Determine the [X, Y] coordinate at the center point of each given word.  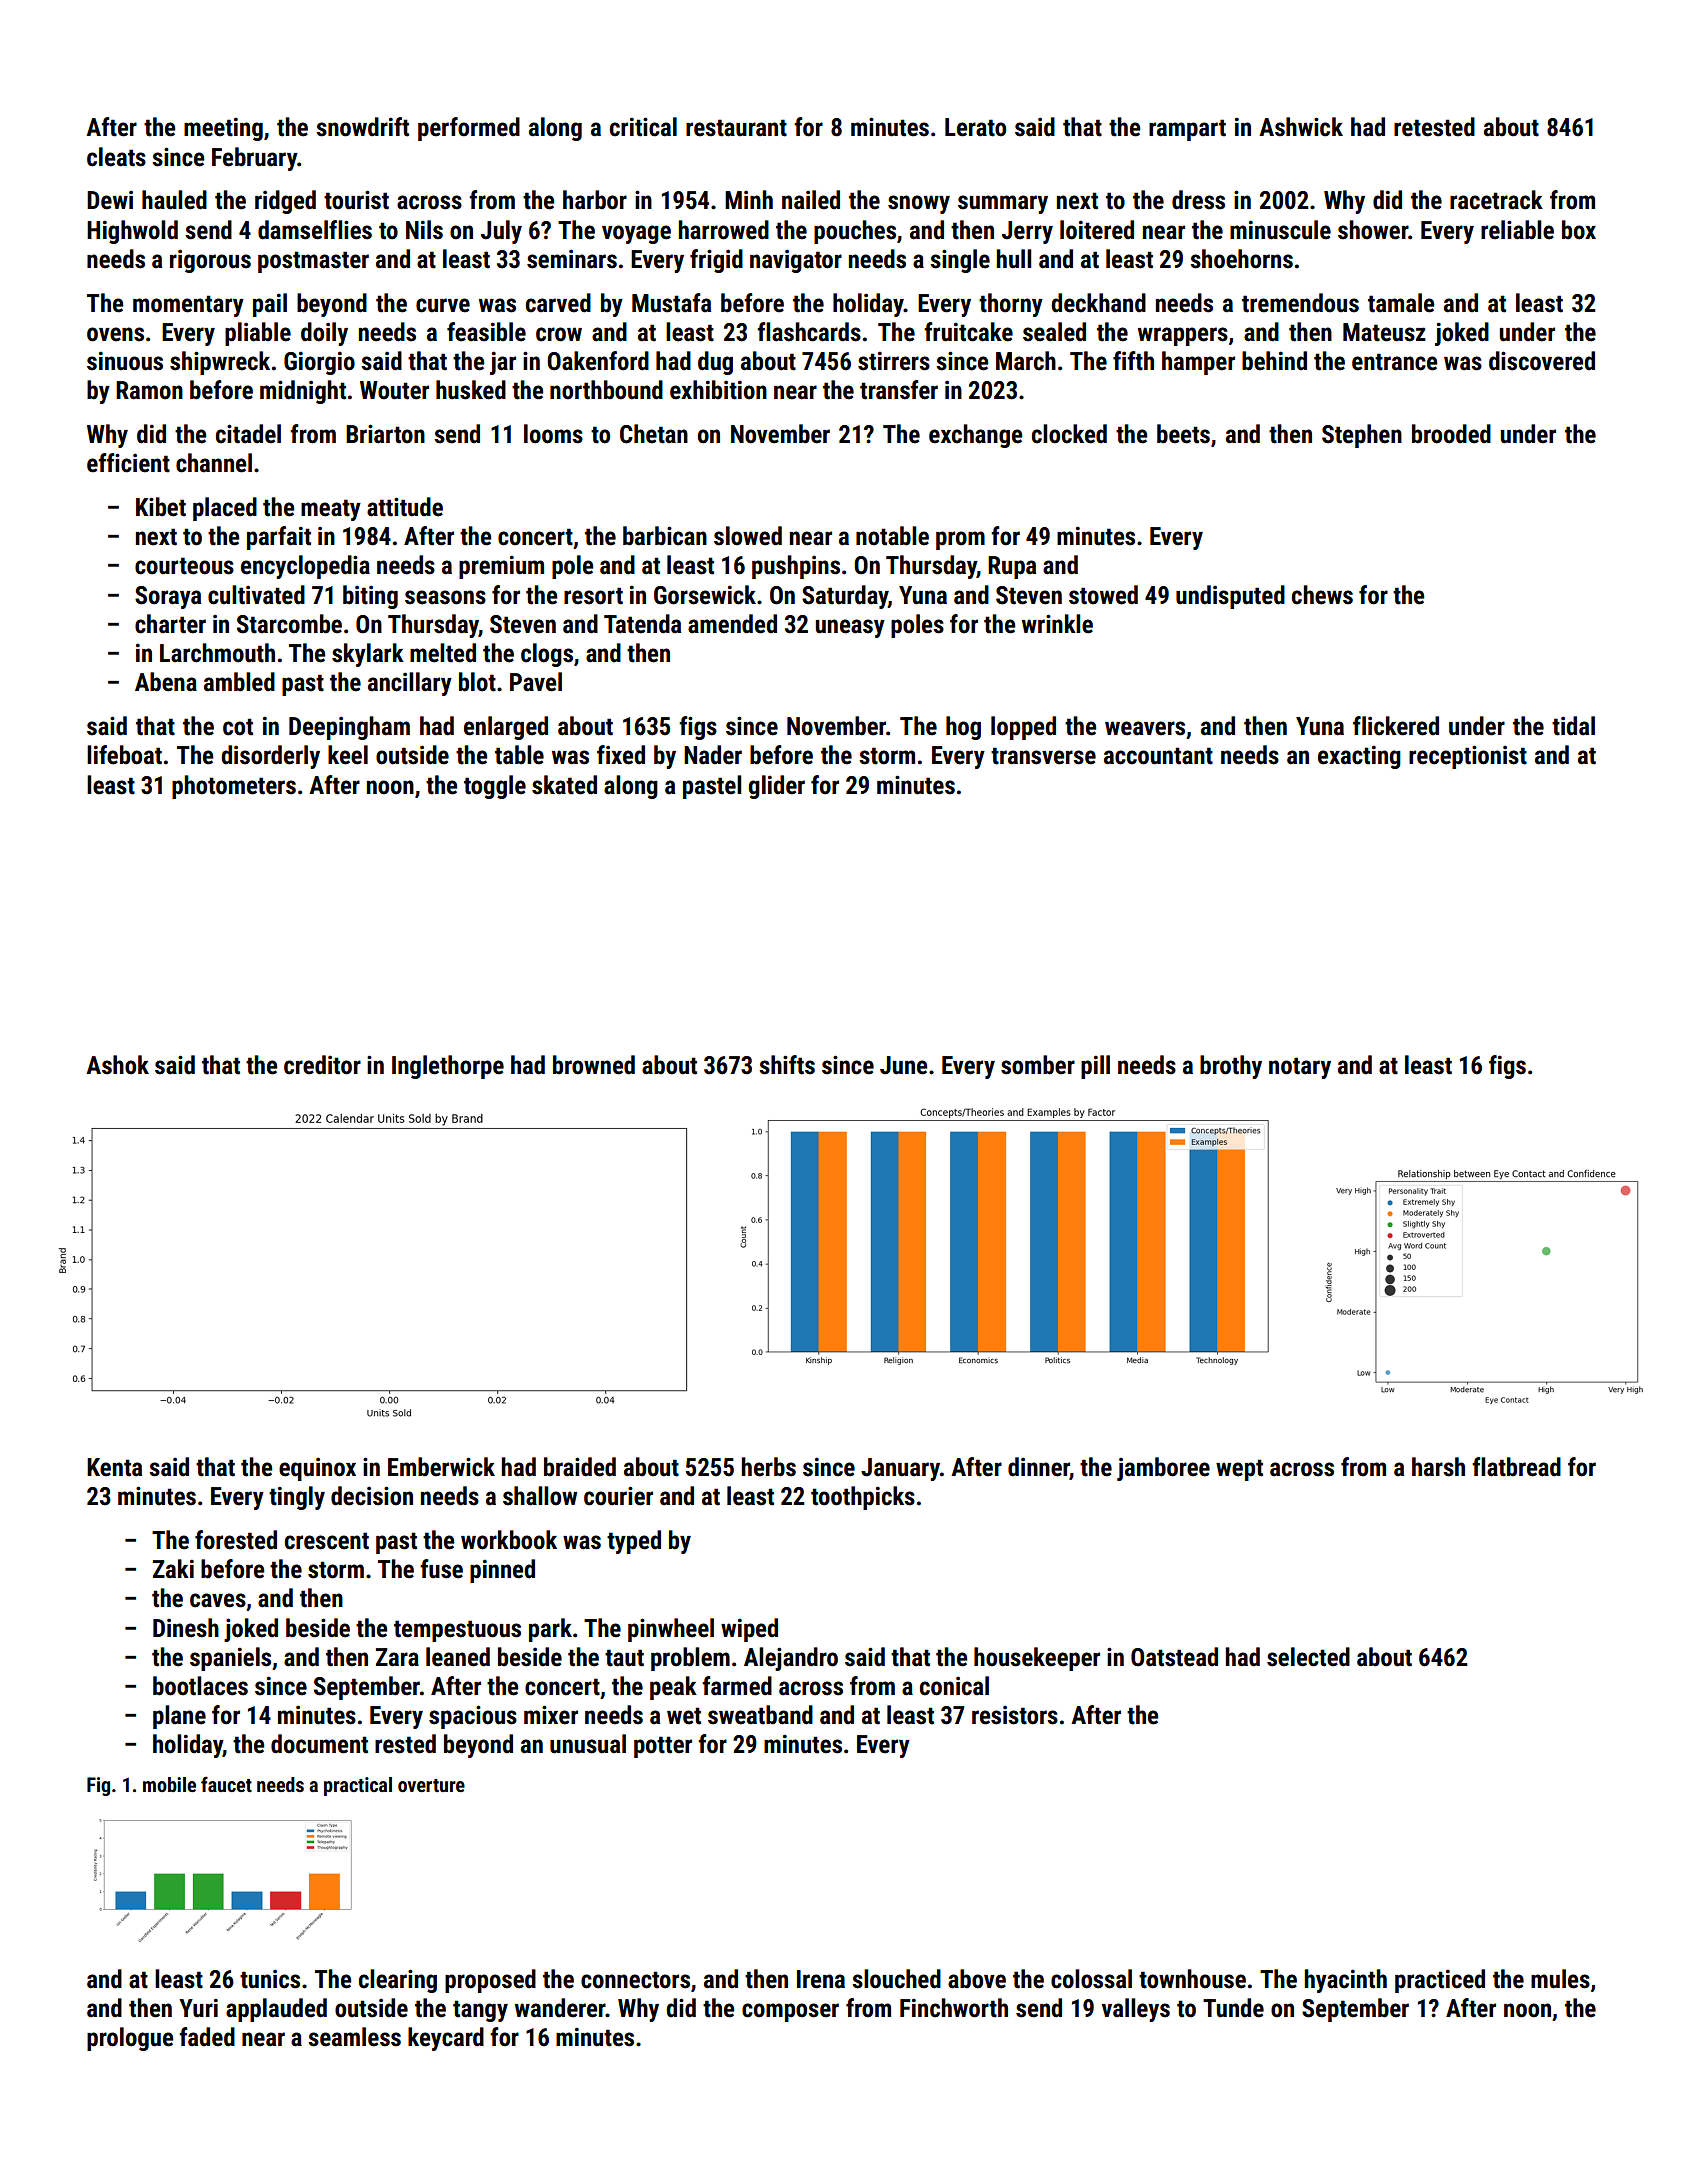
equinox [317, 1469]
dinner [1039, 1468]
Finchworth [954, 2008]
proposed [490, 1981]
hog [963, 728]
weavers [1145, 728]
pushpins [796, 567]
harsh [1438, 1467]
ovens [115, 334]
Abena [166, 682]
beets [1183, 434]
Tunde [1233, 2008]
